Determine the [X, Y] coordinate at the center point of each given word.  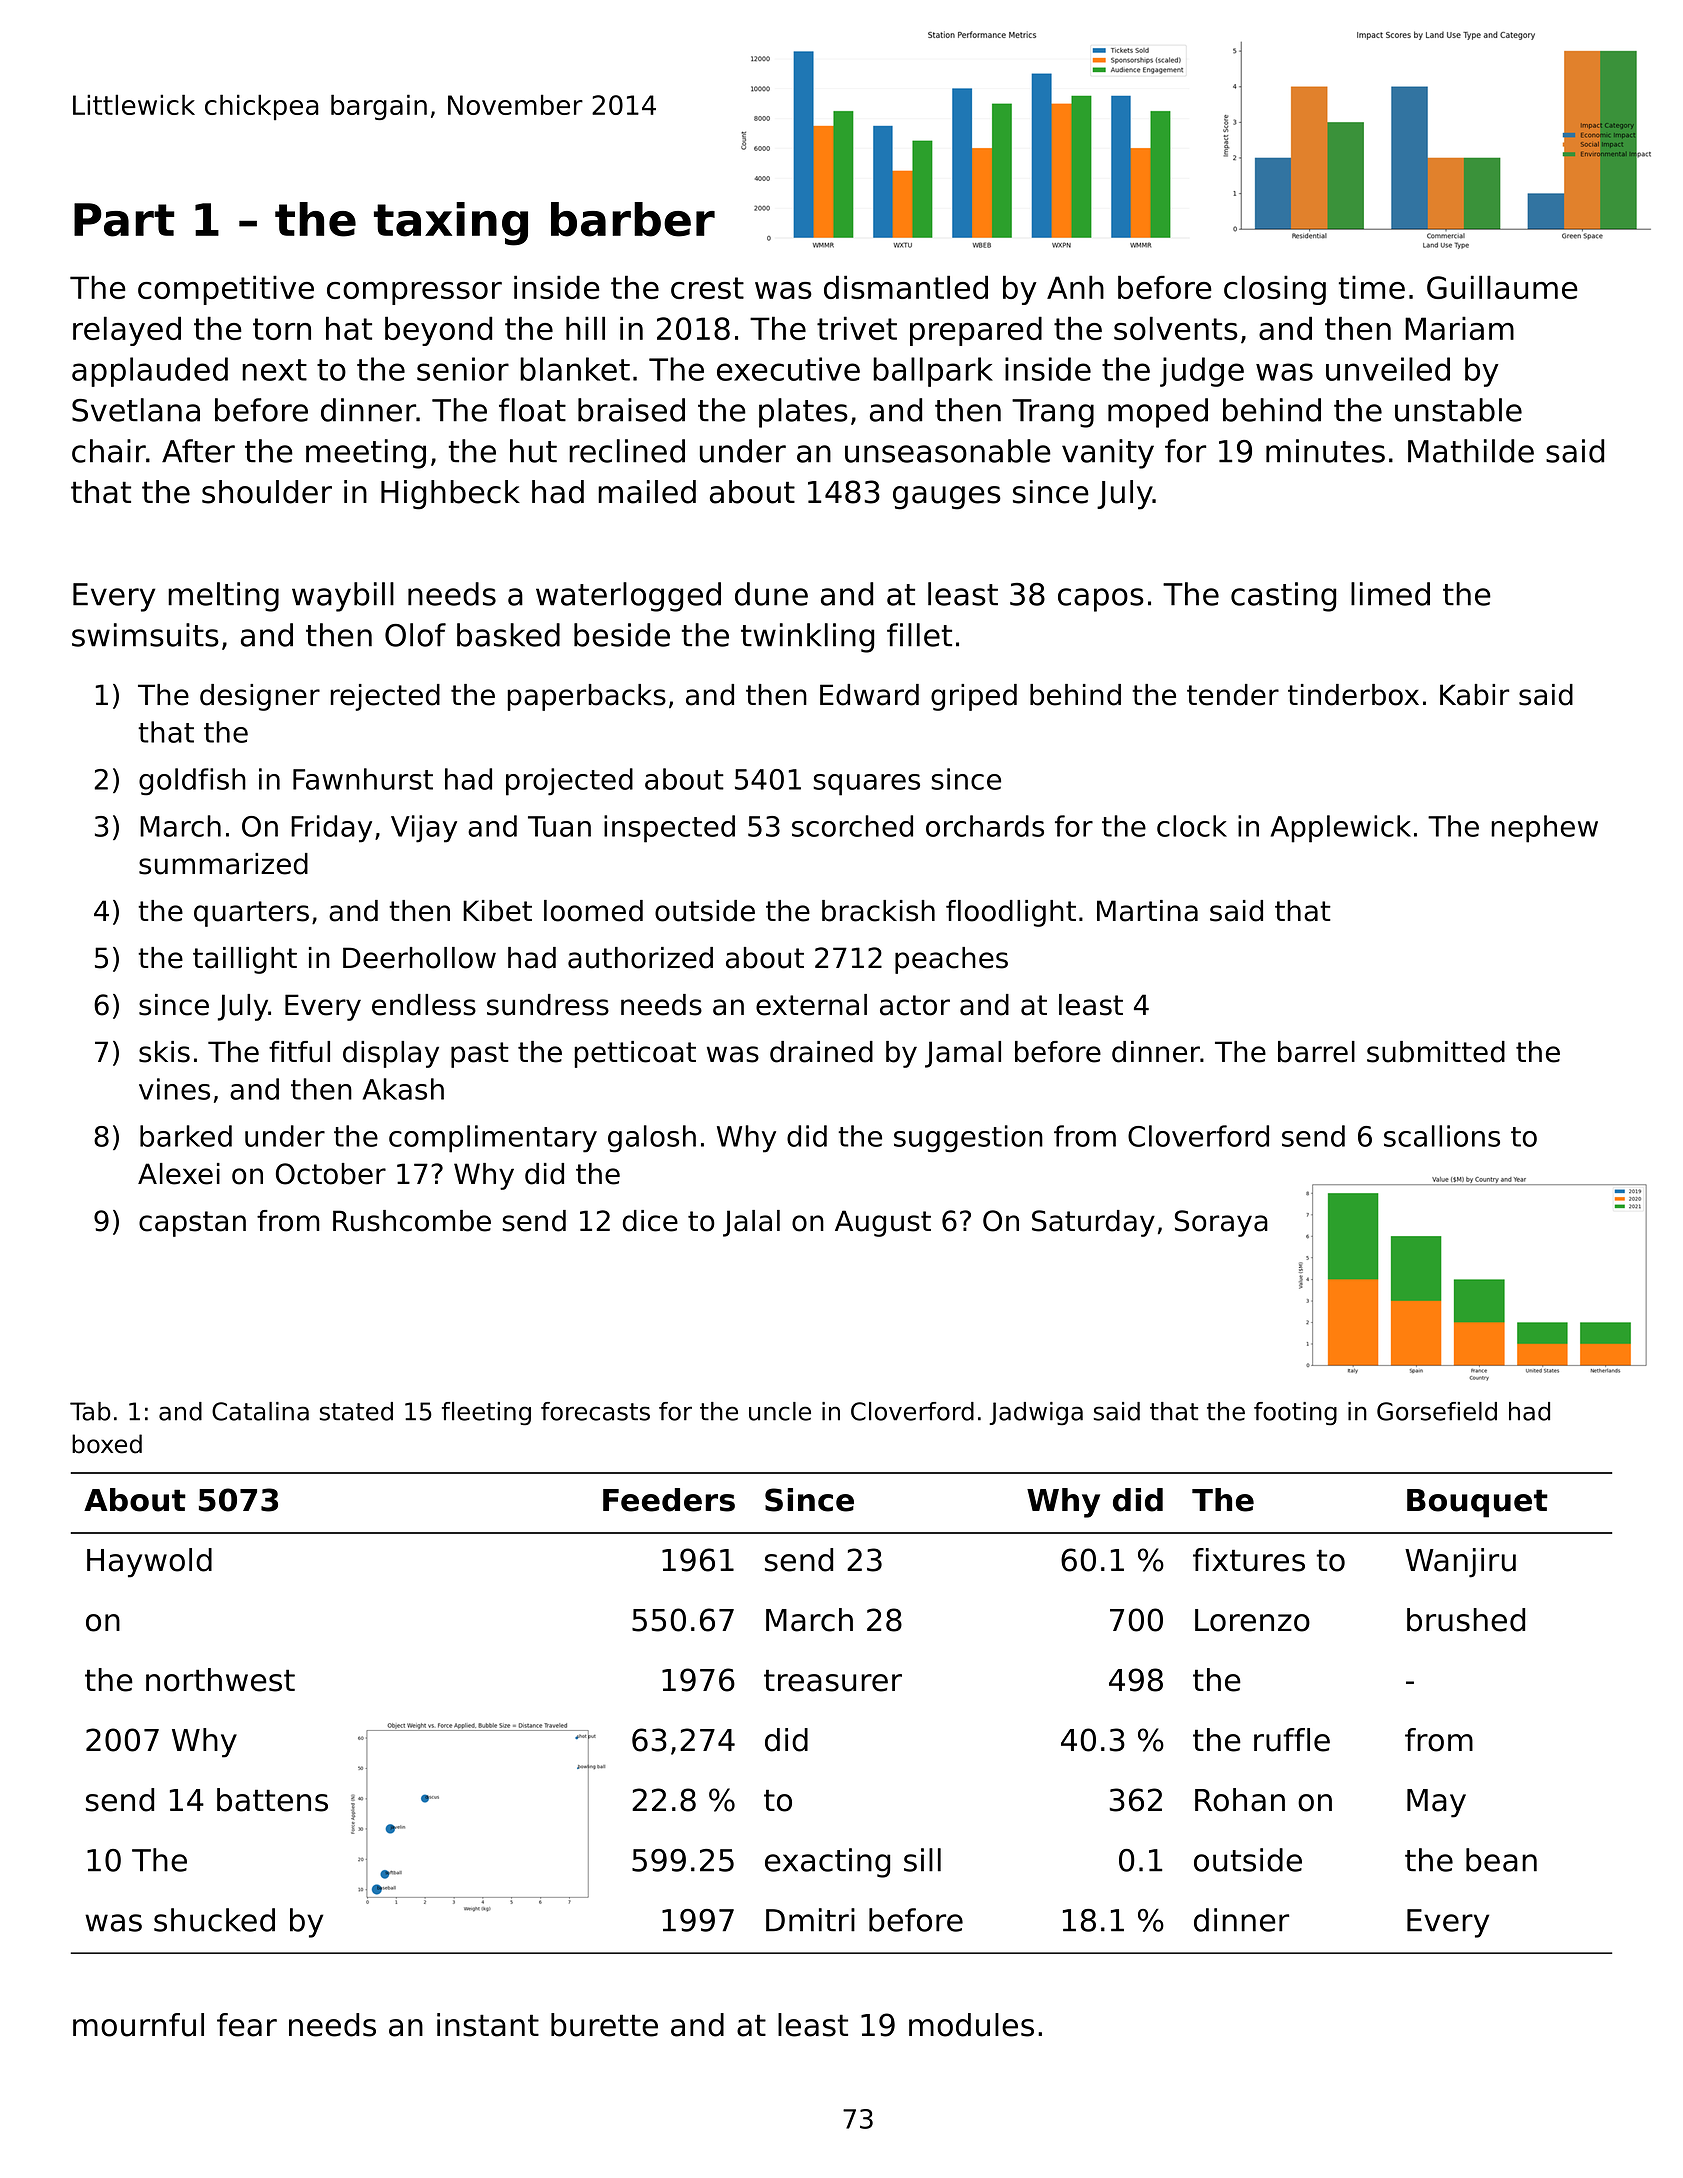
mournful [138, 2025]
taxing [451, 224]
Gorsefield [1437, 1411]
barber [633, 219]
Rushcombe [412, 1221]
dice [650, 1221]
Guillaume [1502, 287]
